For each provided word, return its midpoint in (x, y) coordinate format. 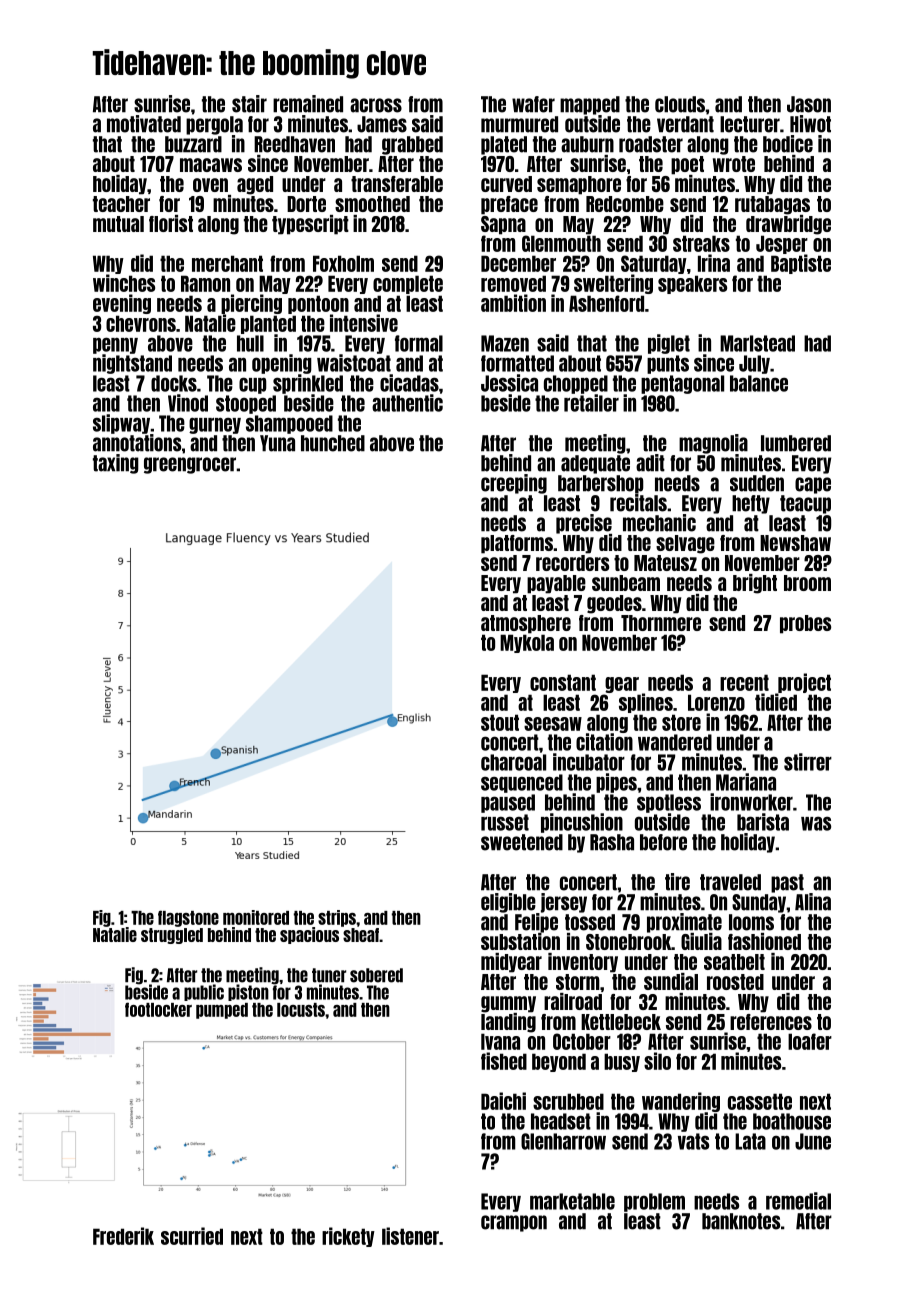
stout (500, 722)
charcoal (513, 762)
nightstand (132, 364)
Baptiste (801, 264)
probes (805, 624)
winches (124, 283)
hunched (333, 443)
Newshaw (795, 543)
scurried (192, 1236)
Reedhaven (294, 144)
